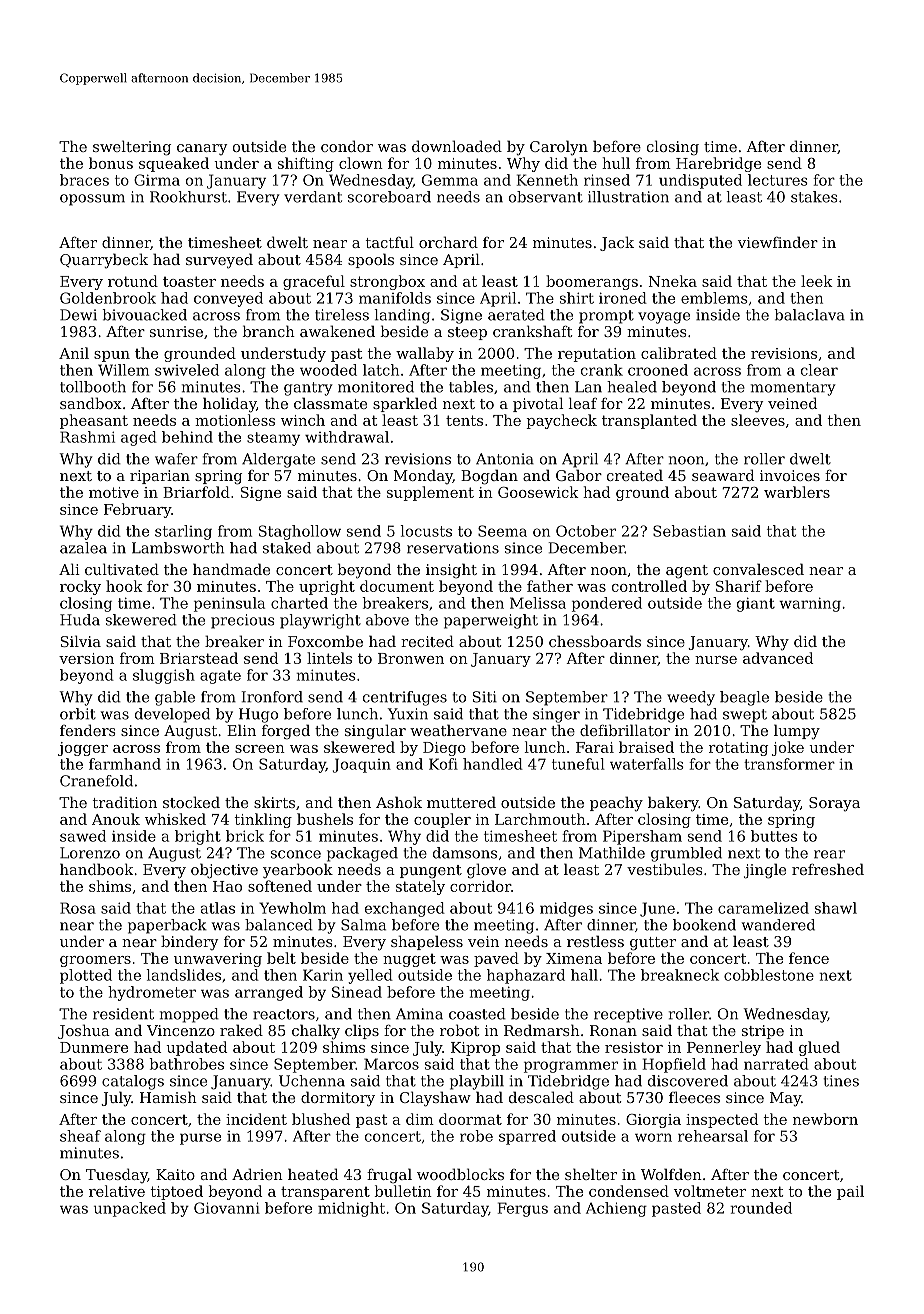  Describe the element at coordinates (175, 698) in the screenshot. I see `gable` at that location.
